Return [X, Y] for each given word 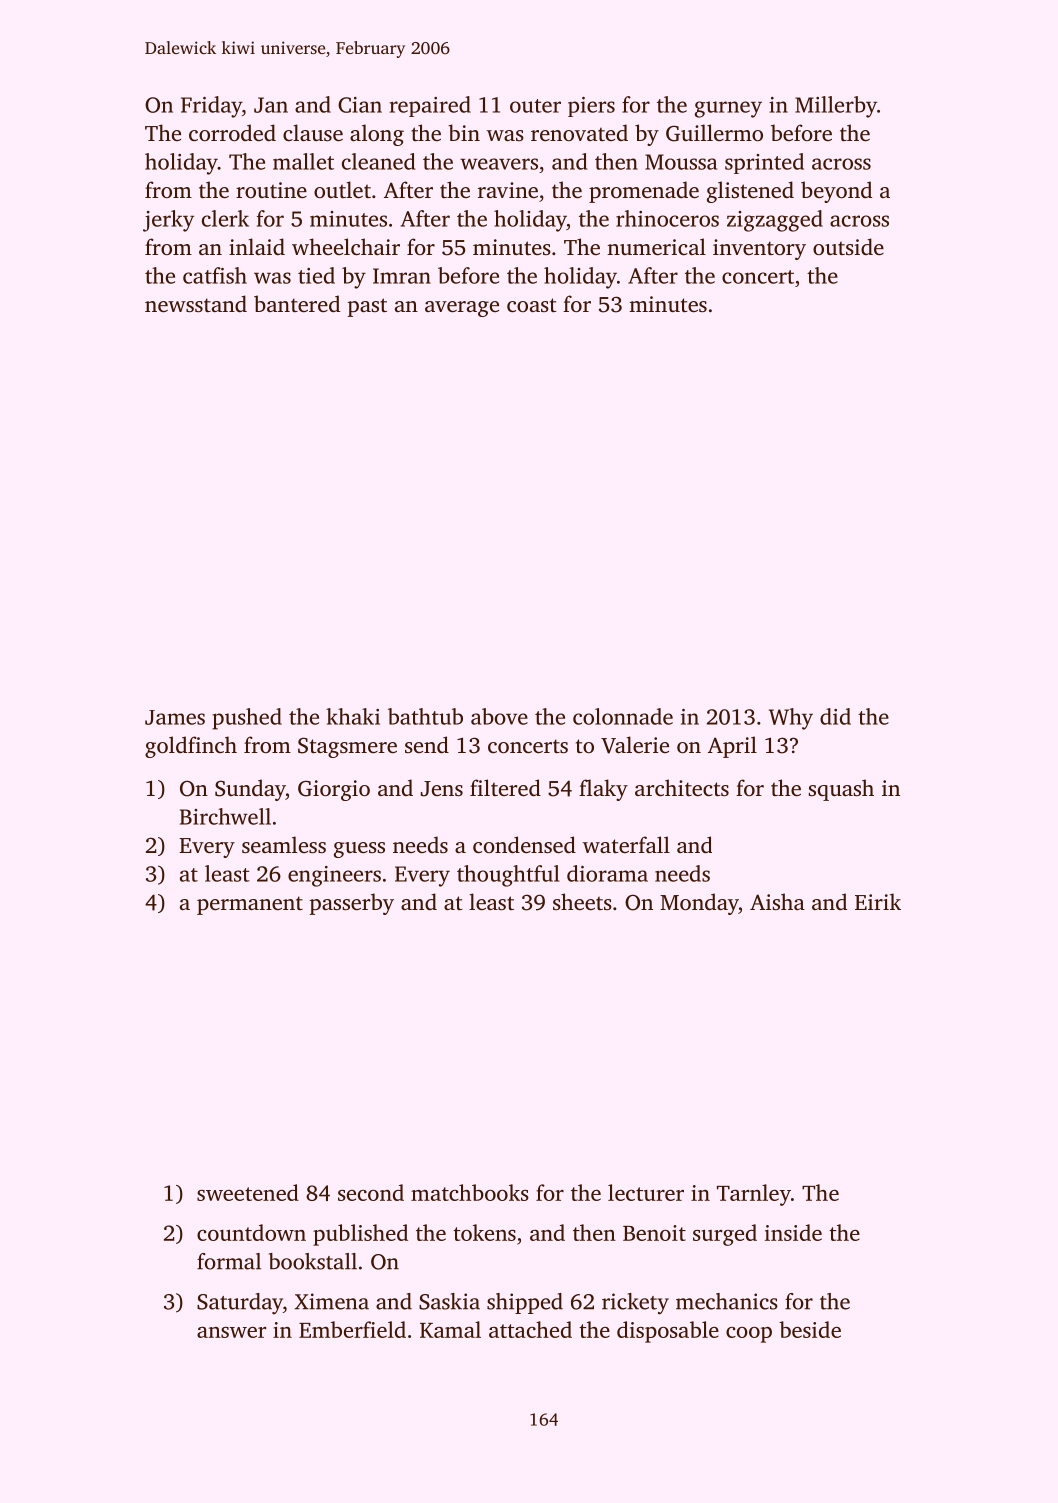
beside [810, 1329]
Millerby [836, 107]
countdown [251, 1232]
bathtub [425, 716]
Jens [442, 789]
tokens [484, 1232]
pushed [247, 719]
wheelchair [346, 246]
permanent [250, 905]
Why [791, 719]
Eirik [878, 901]
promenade [644, 192]
